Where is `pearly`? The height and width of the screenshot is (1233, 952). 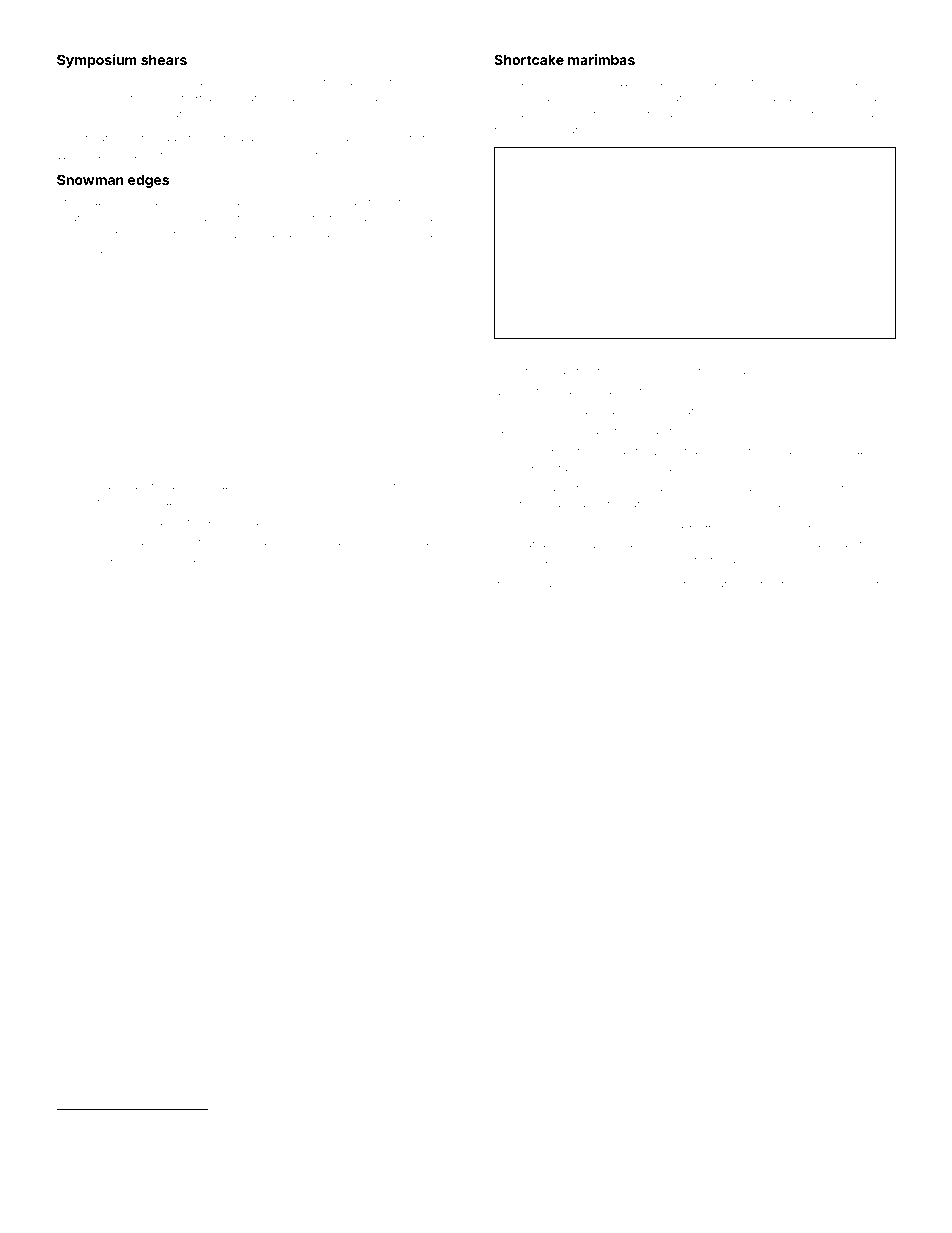 pearly is located at coordinates (432, 203).
